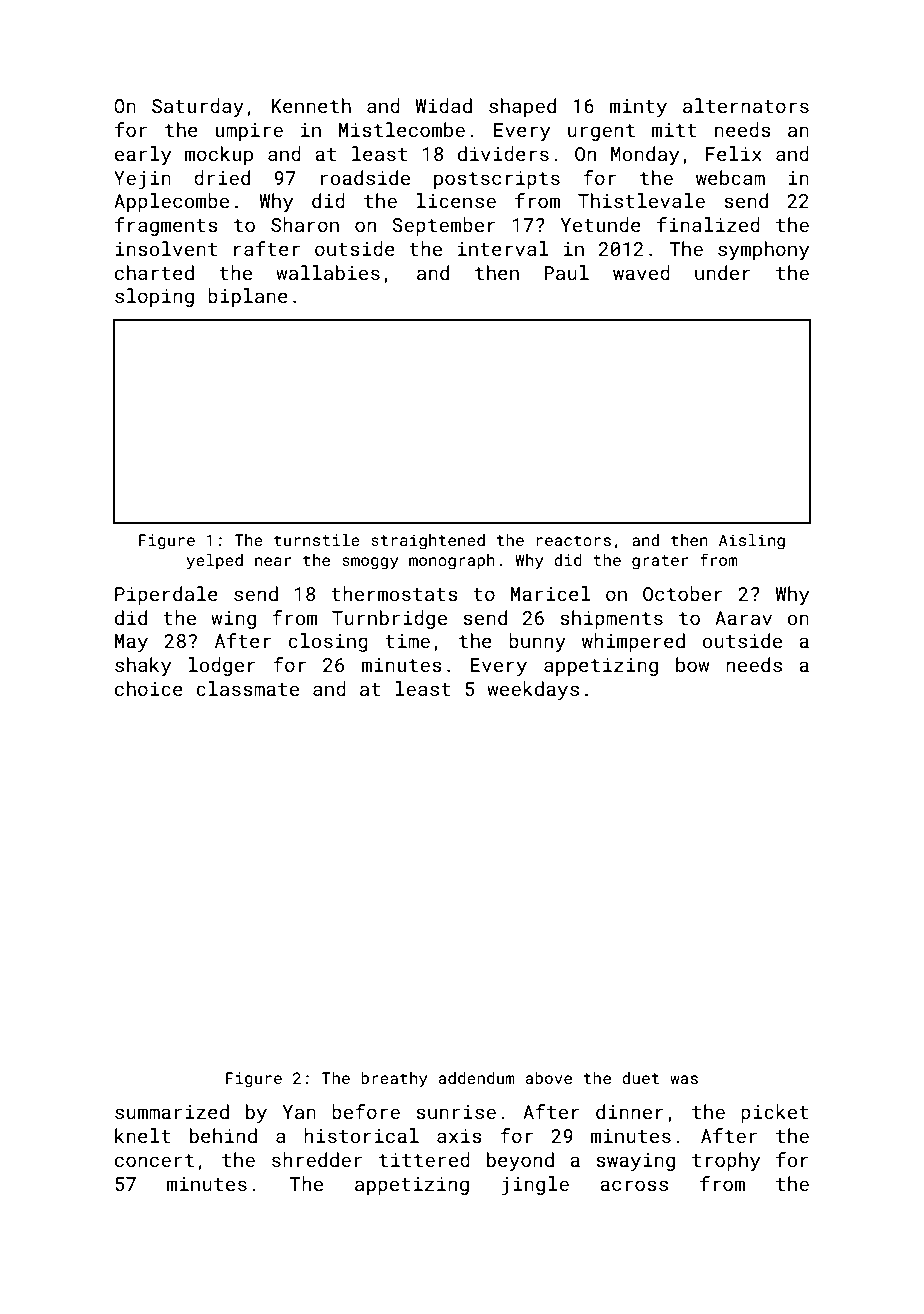 The width and height of the page is (924, 1314). I want to click on turnstile, so click(317, 540).
